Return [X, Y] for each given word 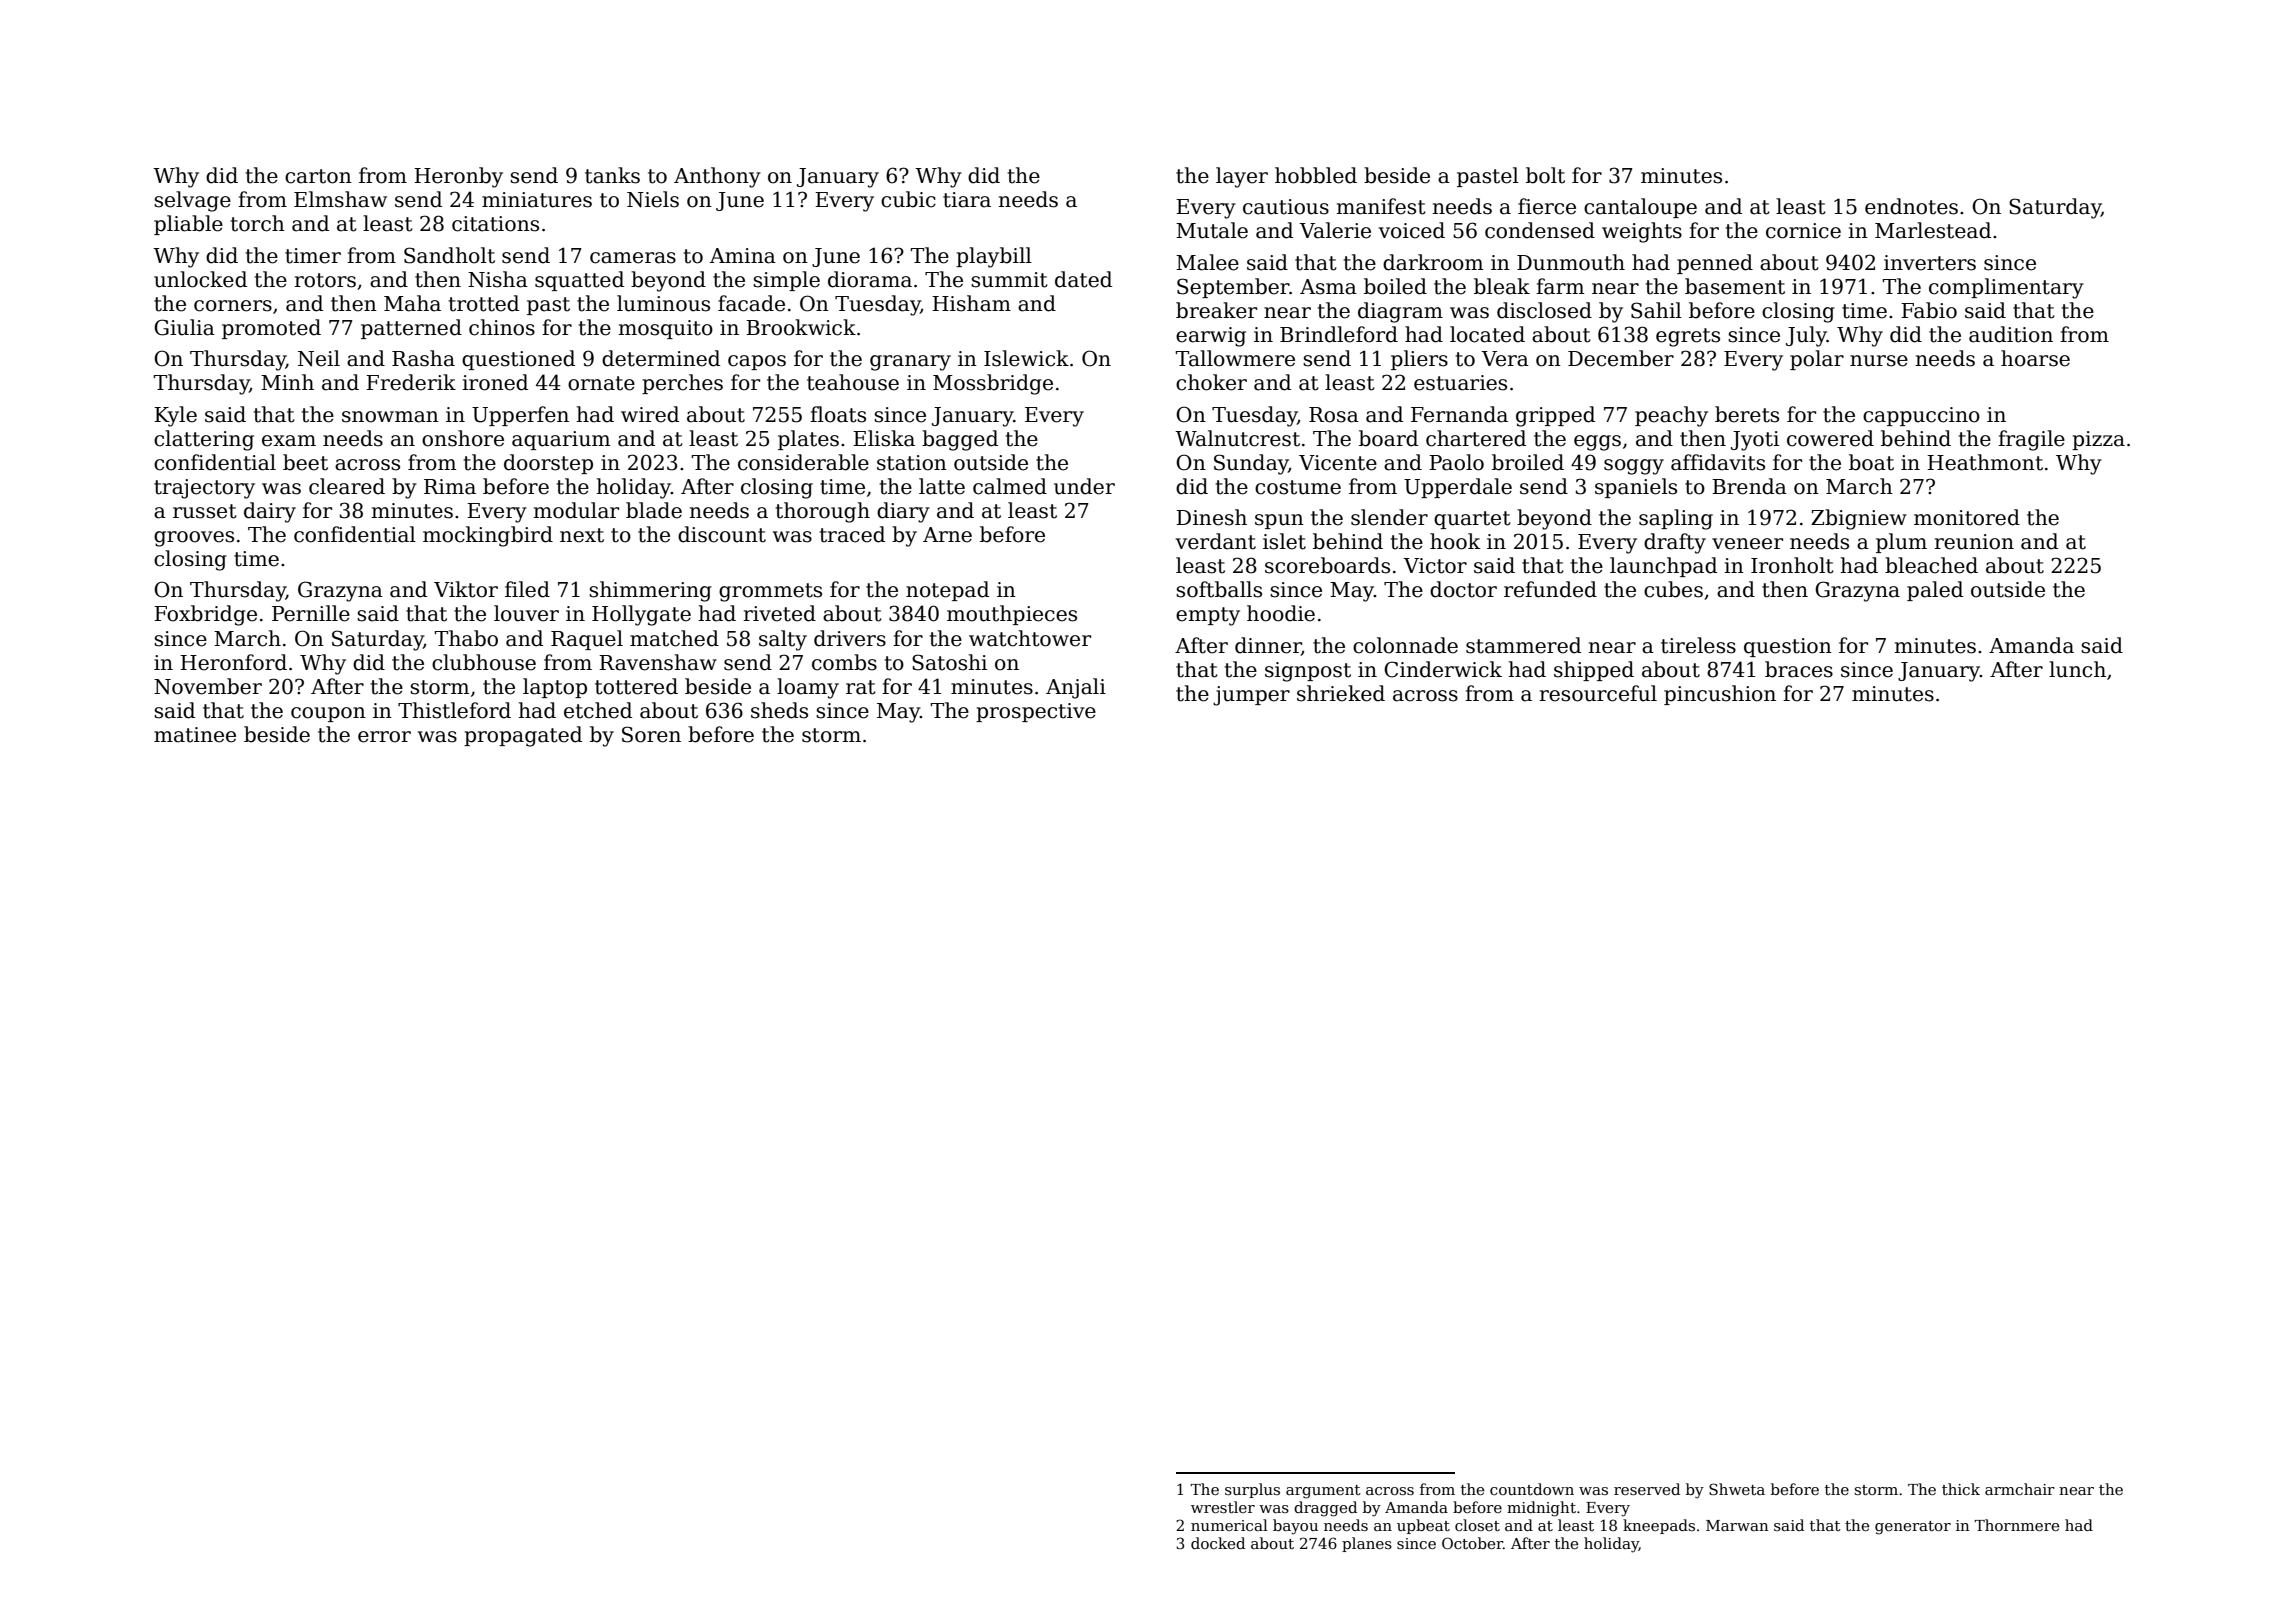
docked [1218, 1543]
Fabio [1929, 310]
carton [318, 176]
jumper [1251, 696]
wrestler [1223, 1507]
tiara [967, 200]
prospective [1036, 712]
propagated [523, 736]
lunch [2077, 669]
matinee [195, 735]
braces [1799, 669]
